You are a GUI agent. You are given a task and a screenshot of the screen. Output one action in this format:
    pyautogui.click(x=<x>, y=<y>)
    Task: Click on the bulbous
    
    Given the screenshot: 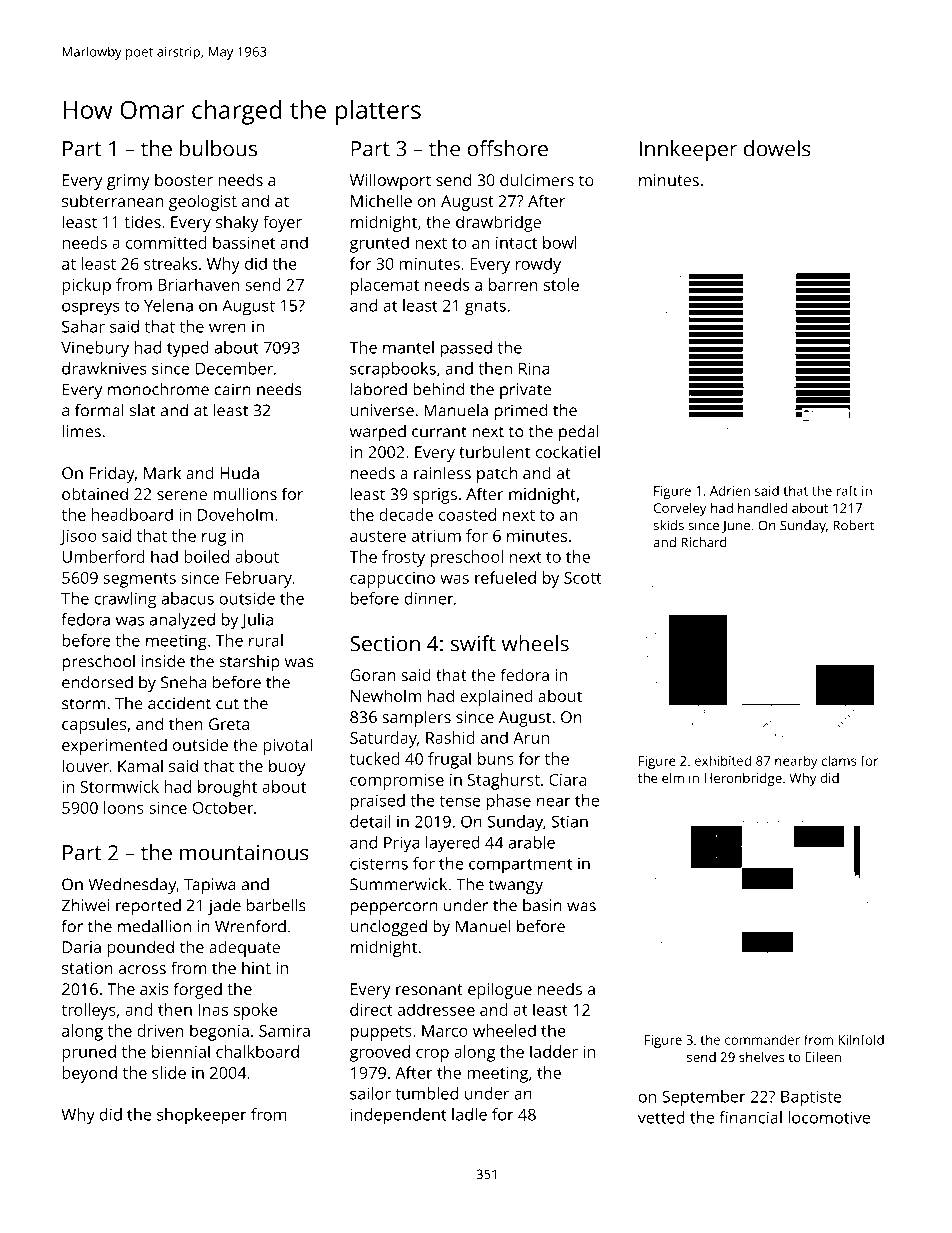 What is the action you would take?
    pyautogui.click(x=218, y=148)
